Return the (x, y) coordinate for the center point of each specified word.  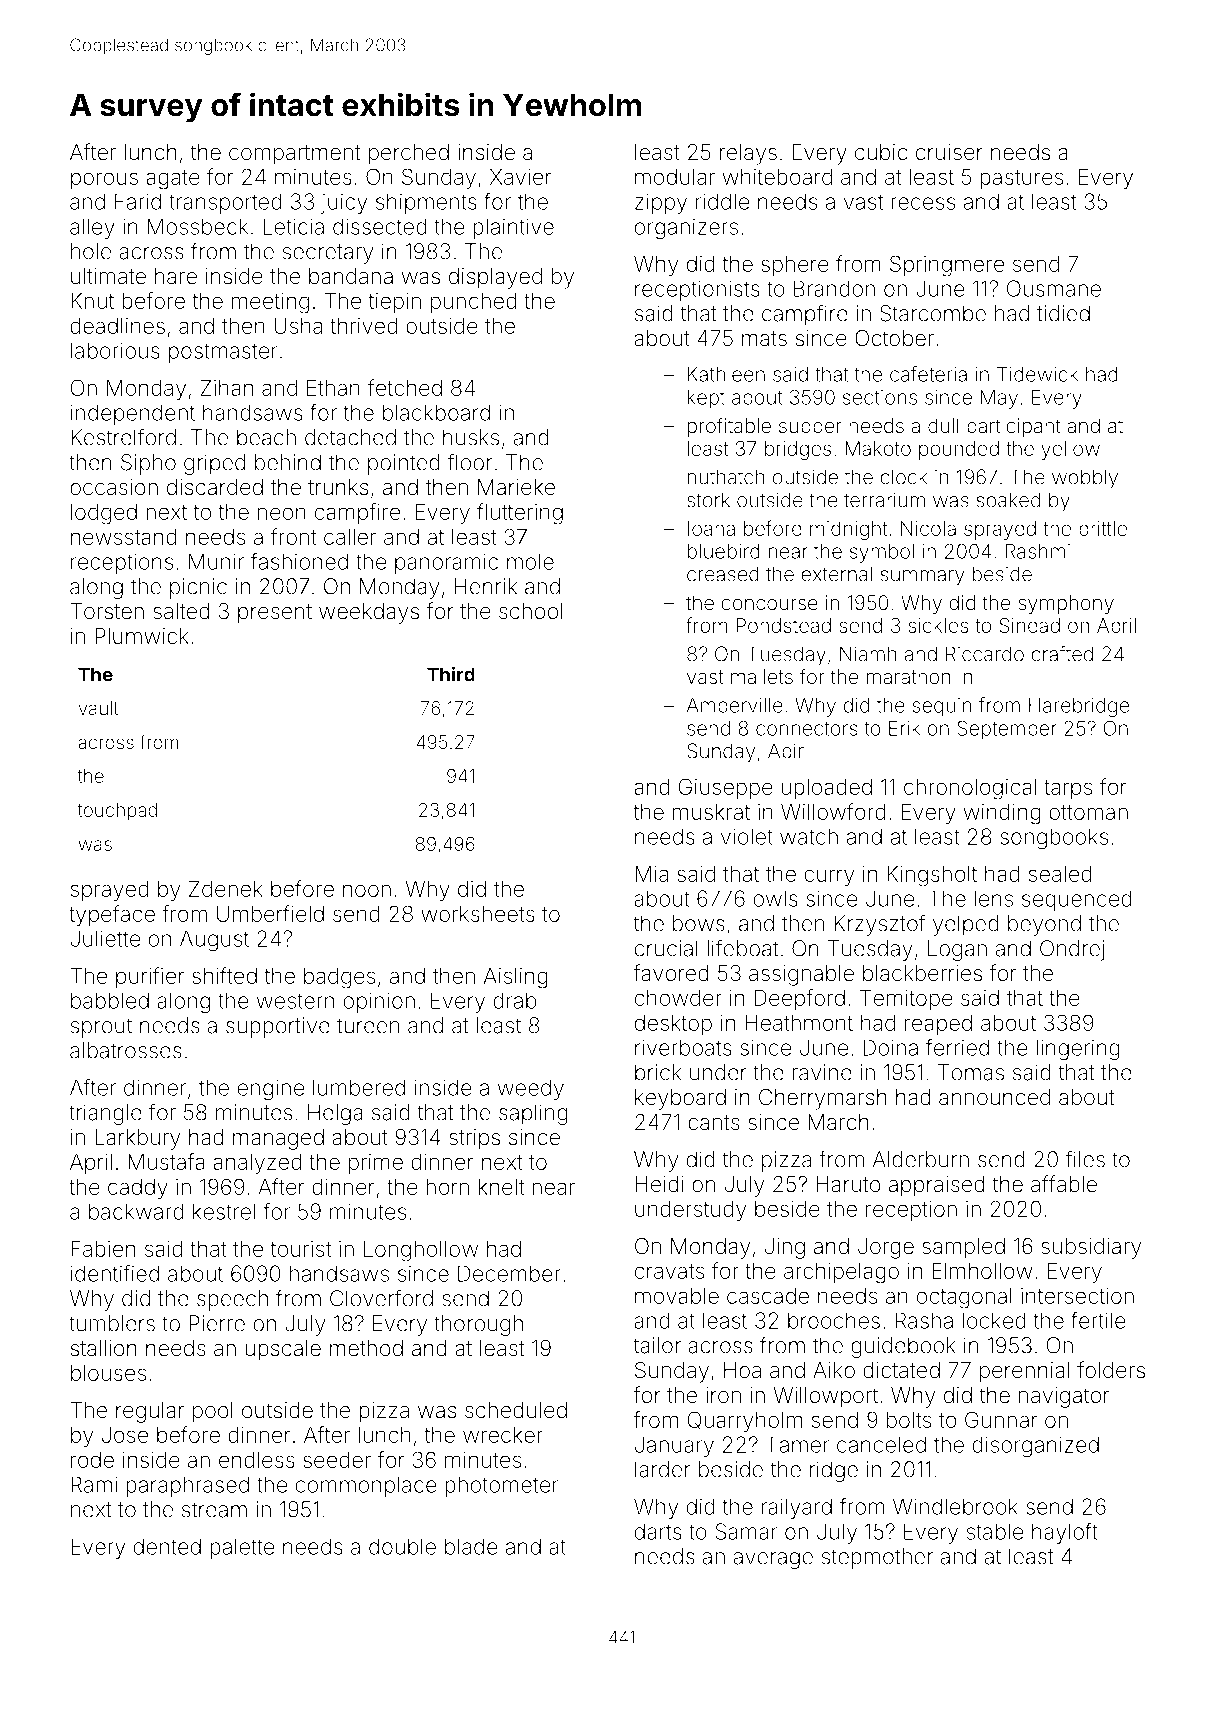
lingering (1078, 1049)
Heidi (660, 1184)
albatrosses (126, 1050)
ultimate (108, 276)
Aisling (516, 978)
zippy (661, 203)
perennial (1024, 1372)
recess (923, 203)
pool (213, 1412)
